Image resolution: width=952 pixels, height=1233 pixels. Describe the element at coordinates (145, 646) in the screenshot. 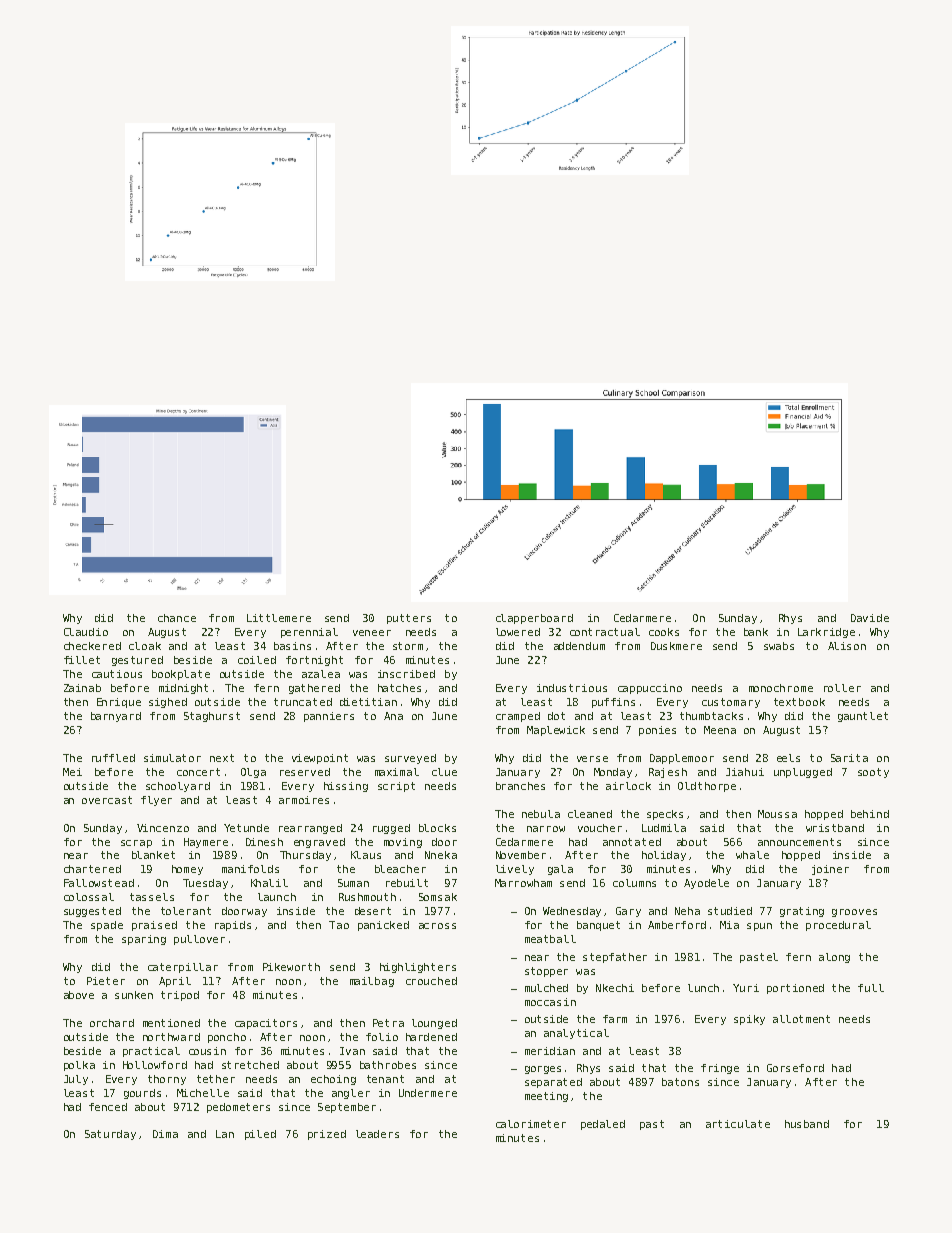

I see `cloak` at that location.
